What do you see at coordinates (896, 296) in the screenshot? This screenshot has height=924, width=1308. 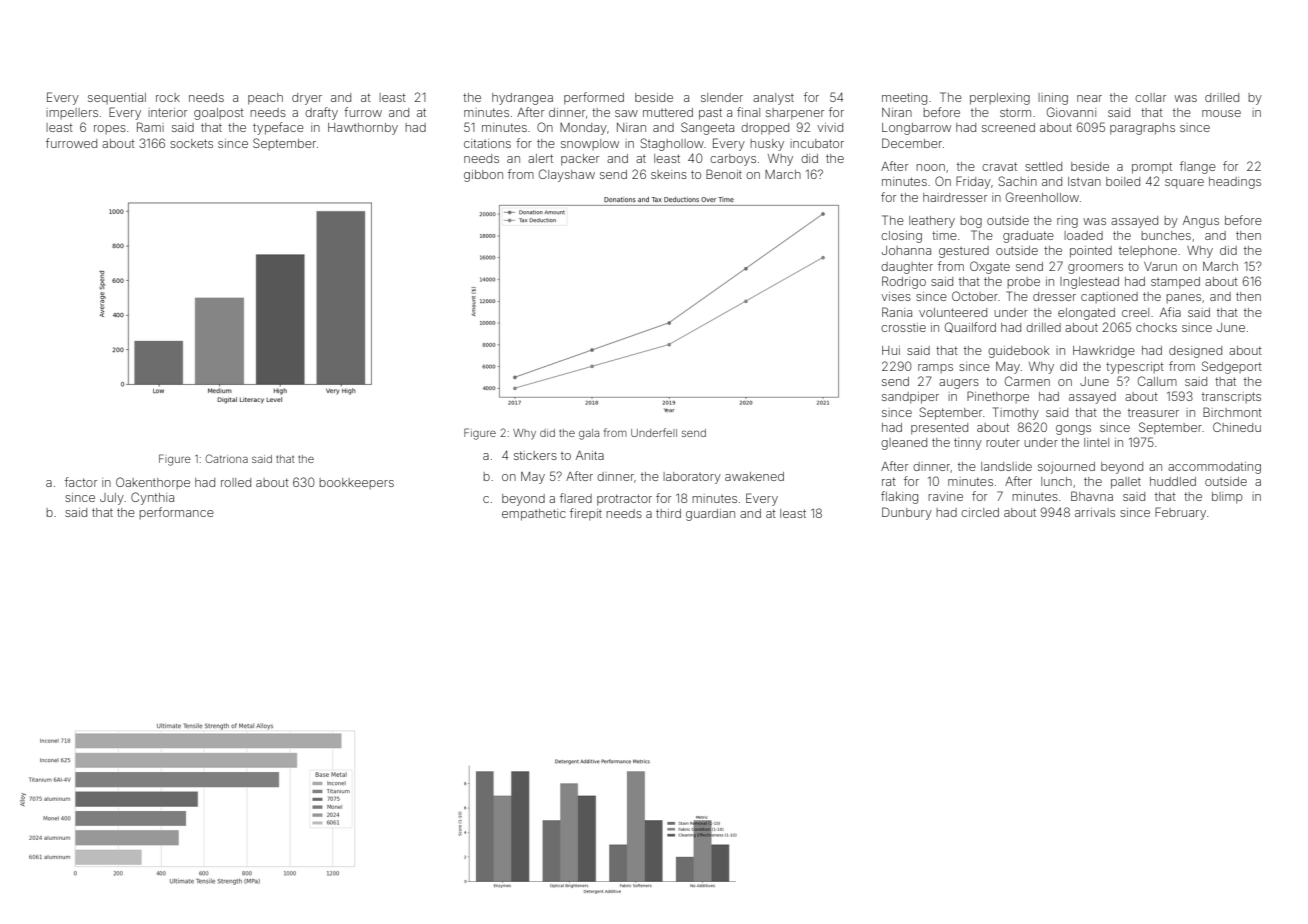 I see `vises` at bounding box center [896, 296].
